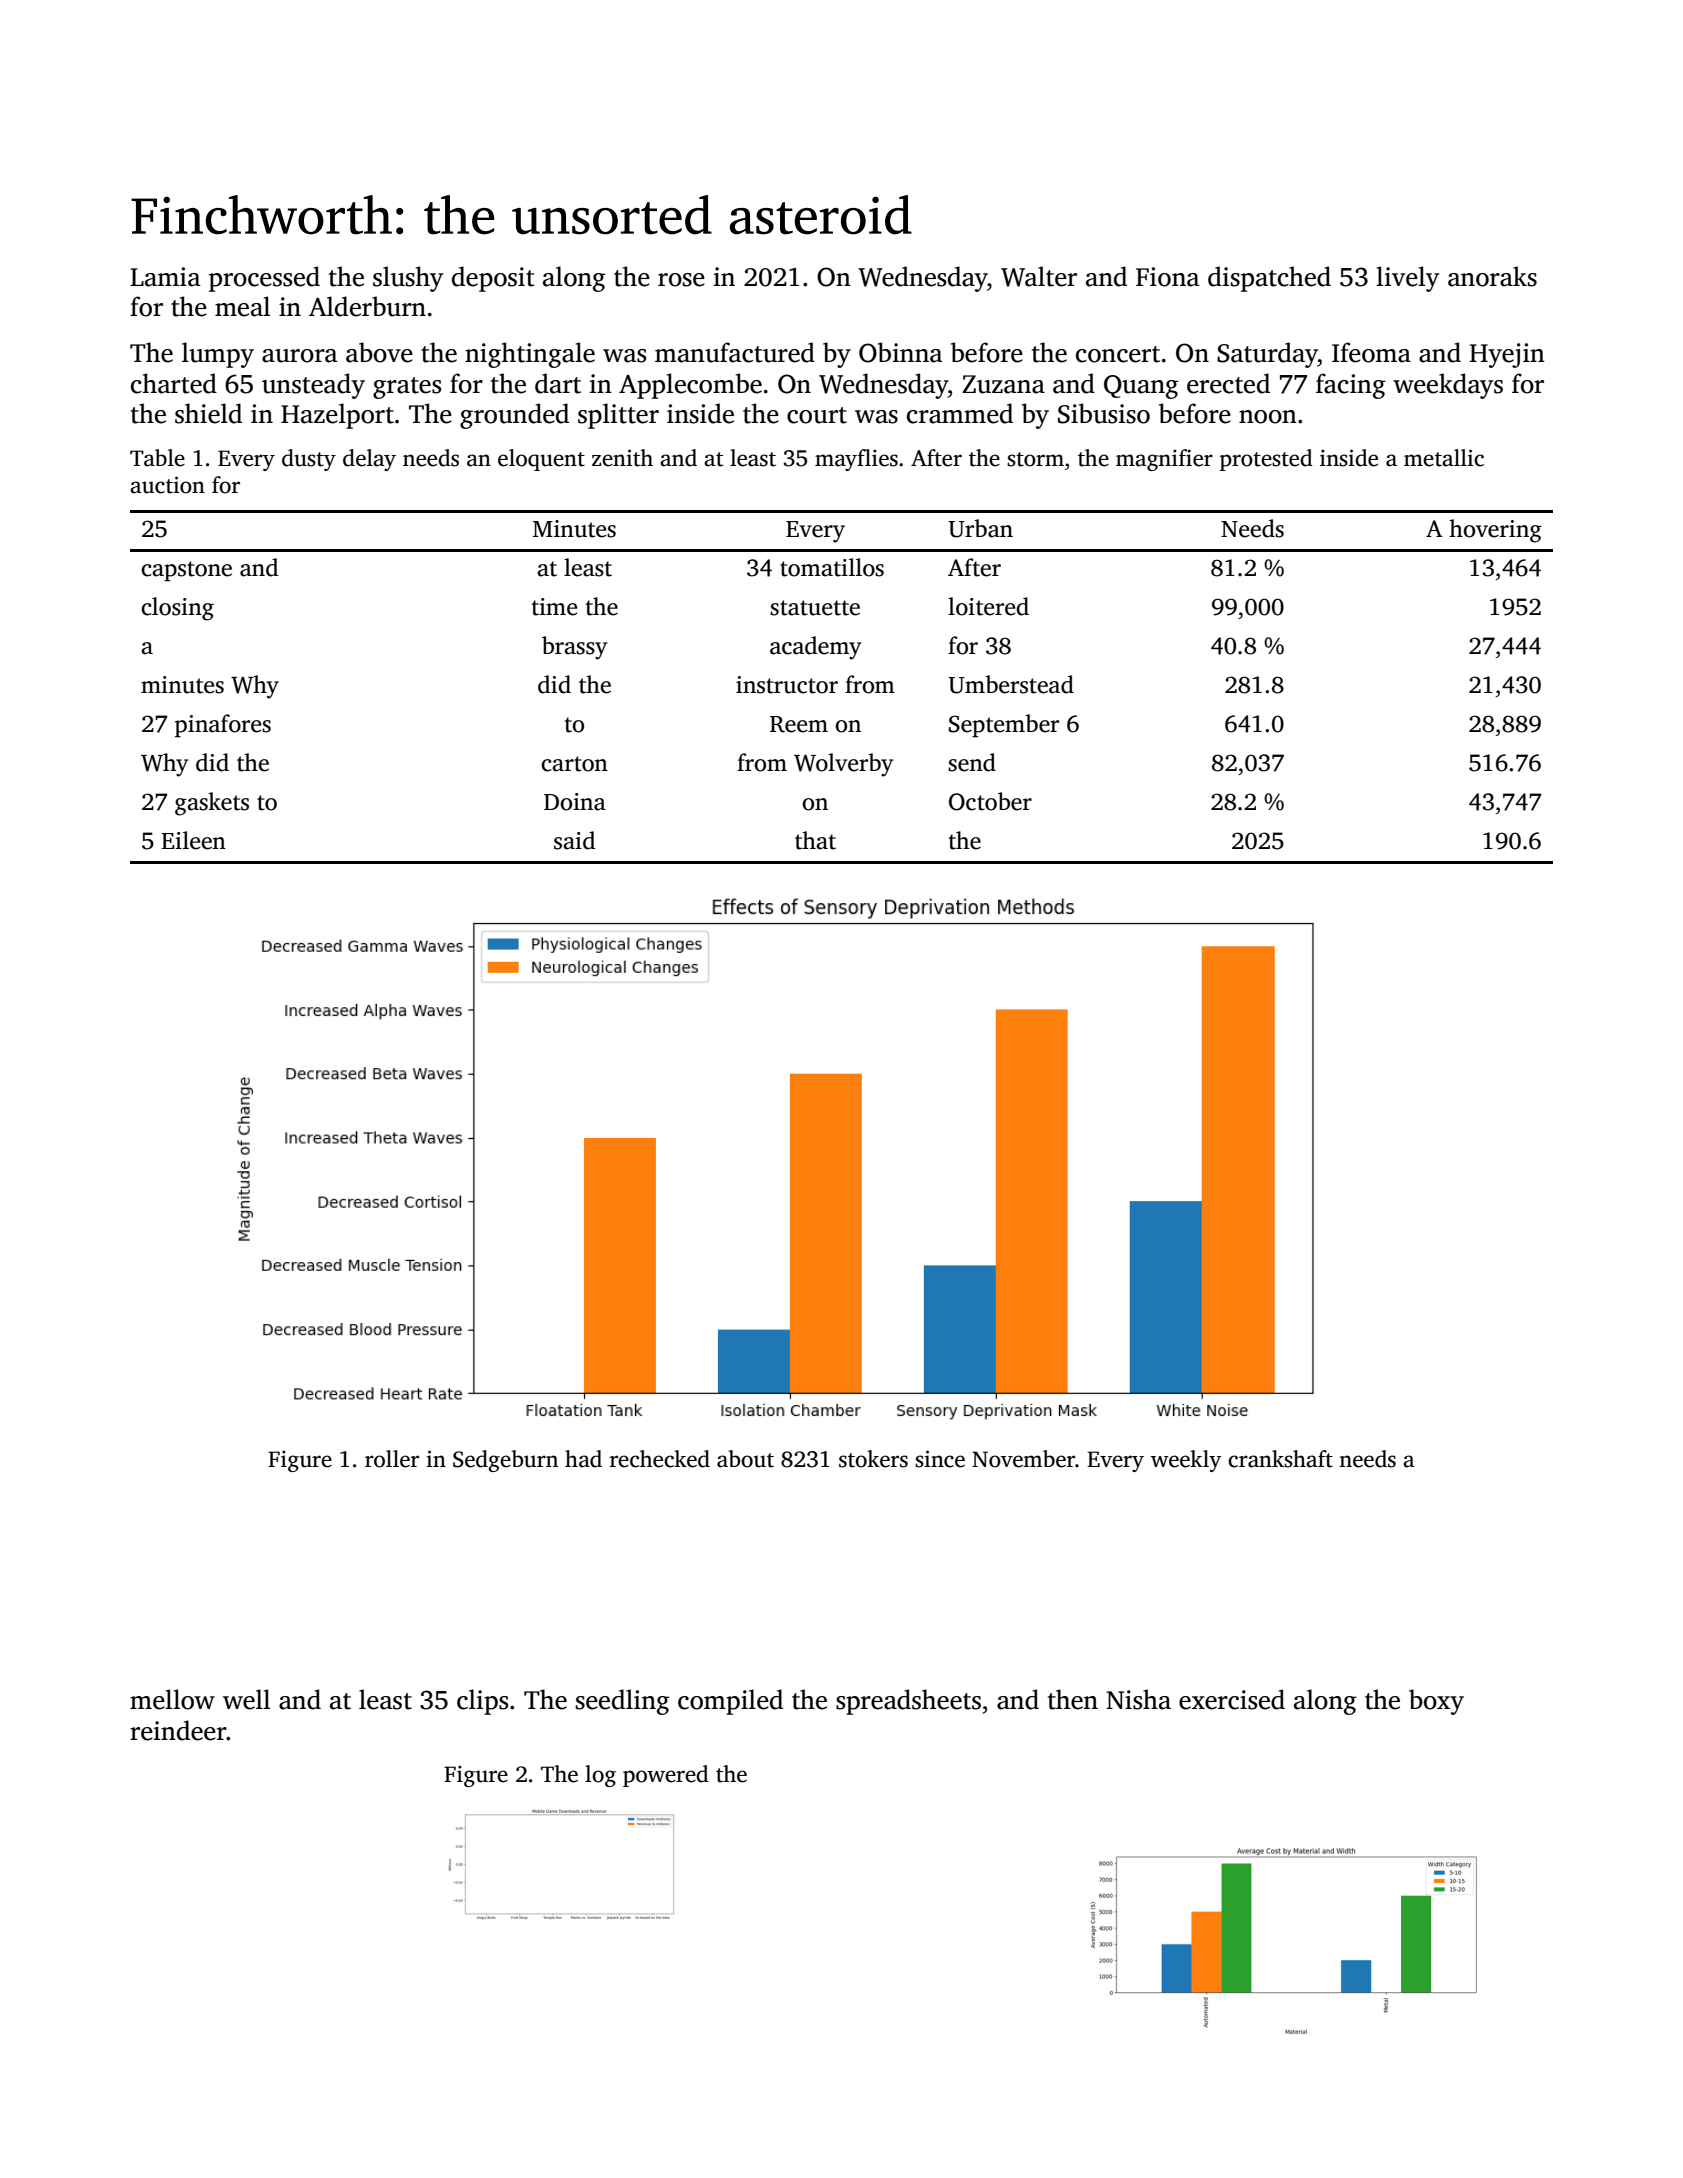  I want to click on Reem, so click(799, 724).
